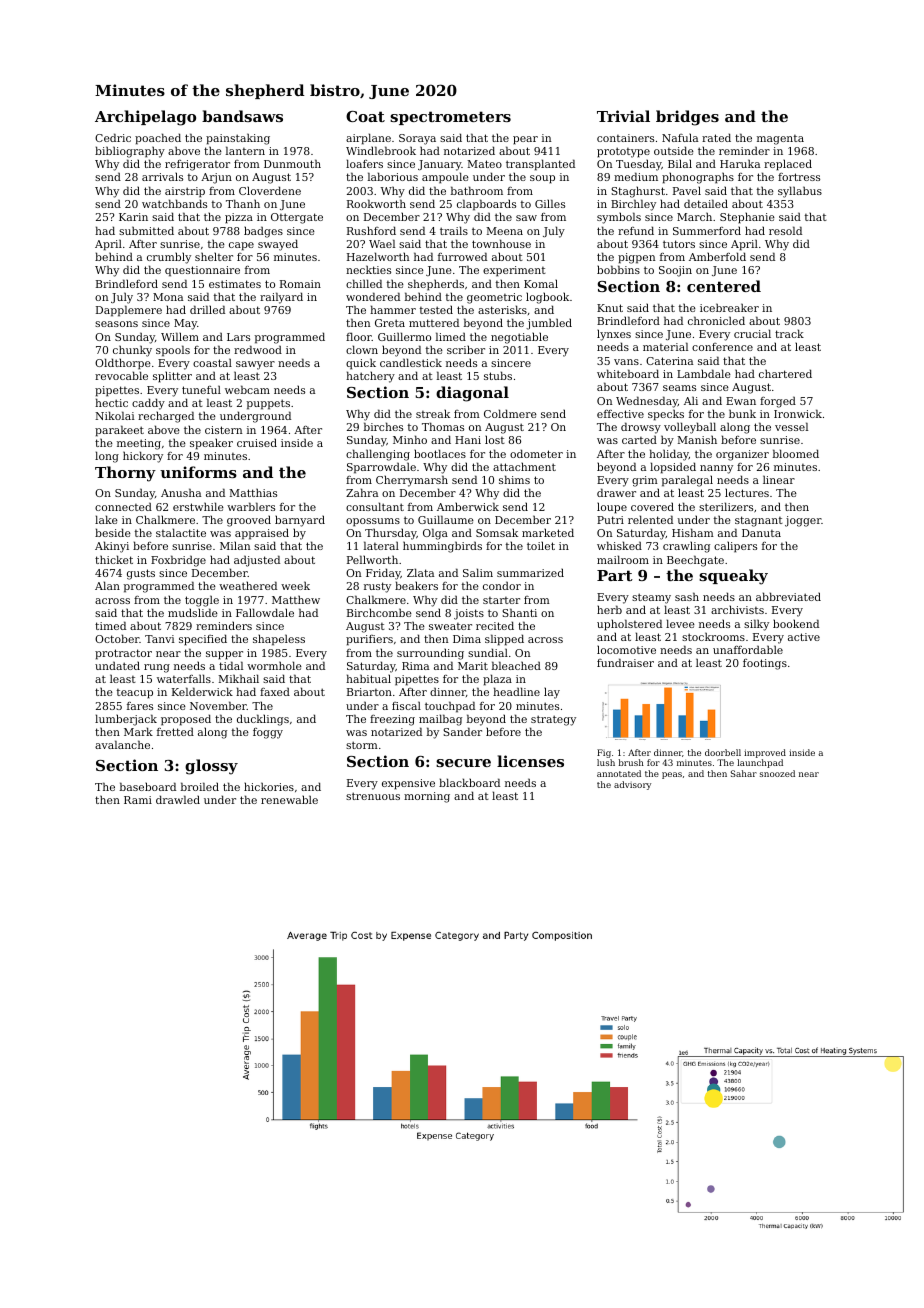 The height and width of the image is (1308, 924). I want to click on centered, so click(724, 286).
